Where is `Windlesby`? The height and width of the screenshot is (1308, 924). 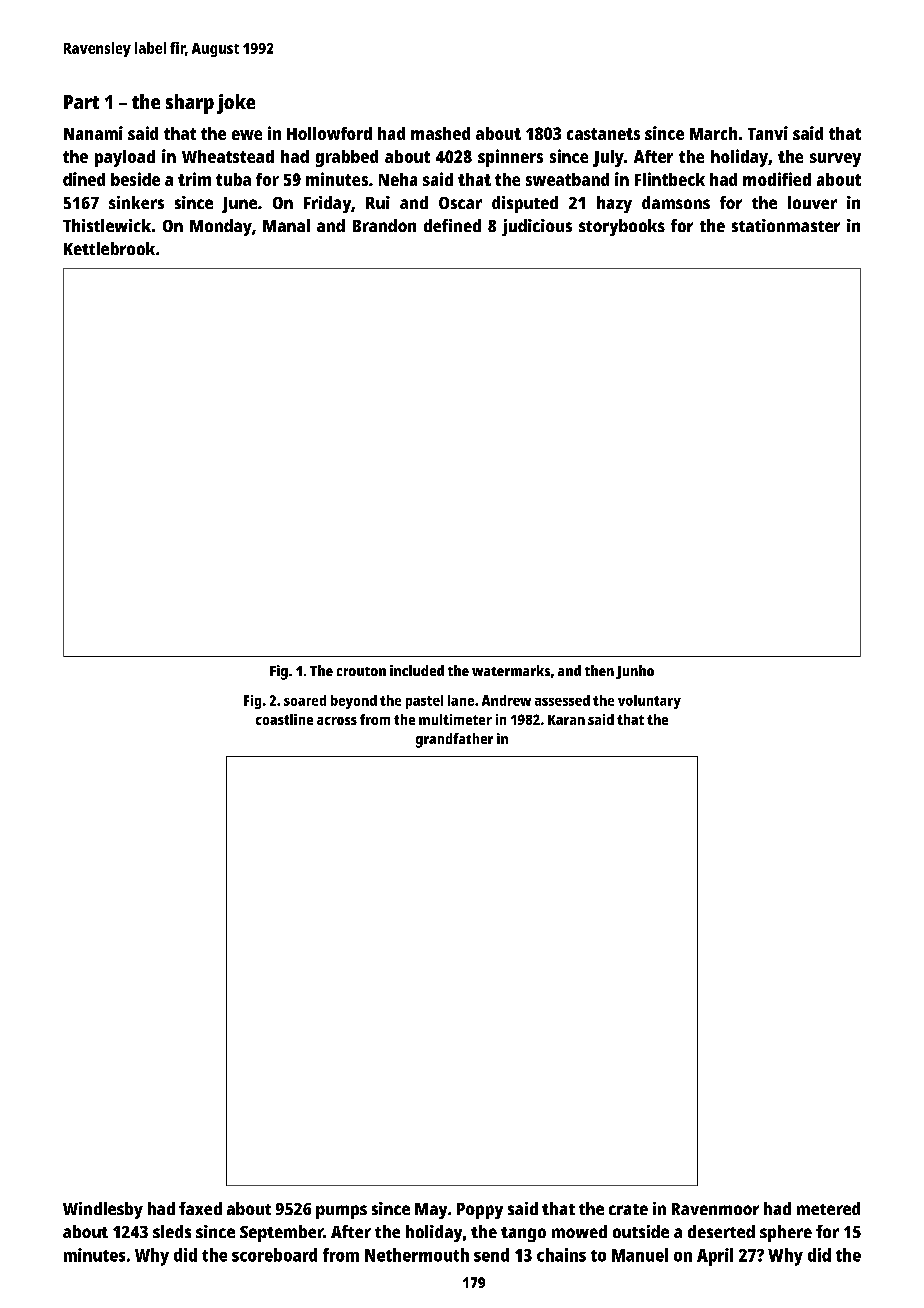
Windlesby is located at coordinates (103, 1210).
